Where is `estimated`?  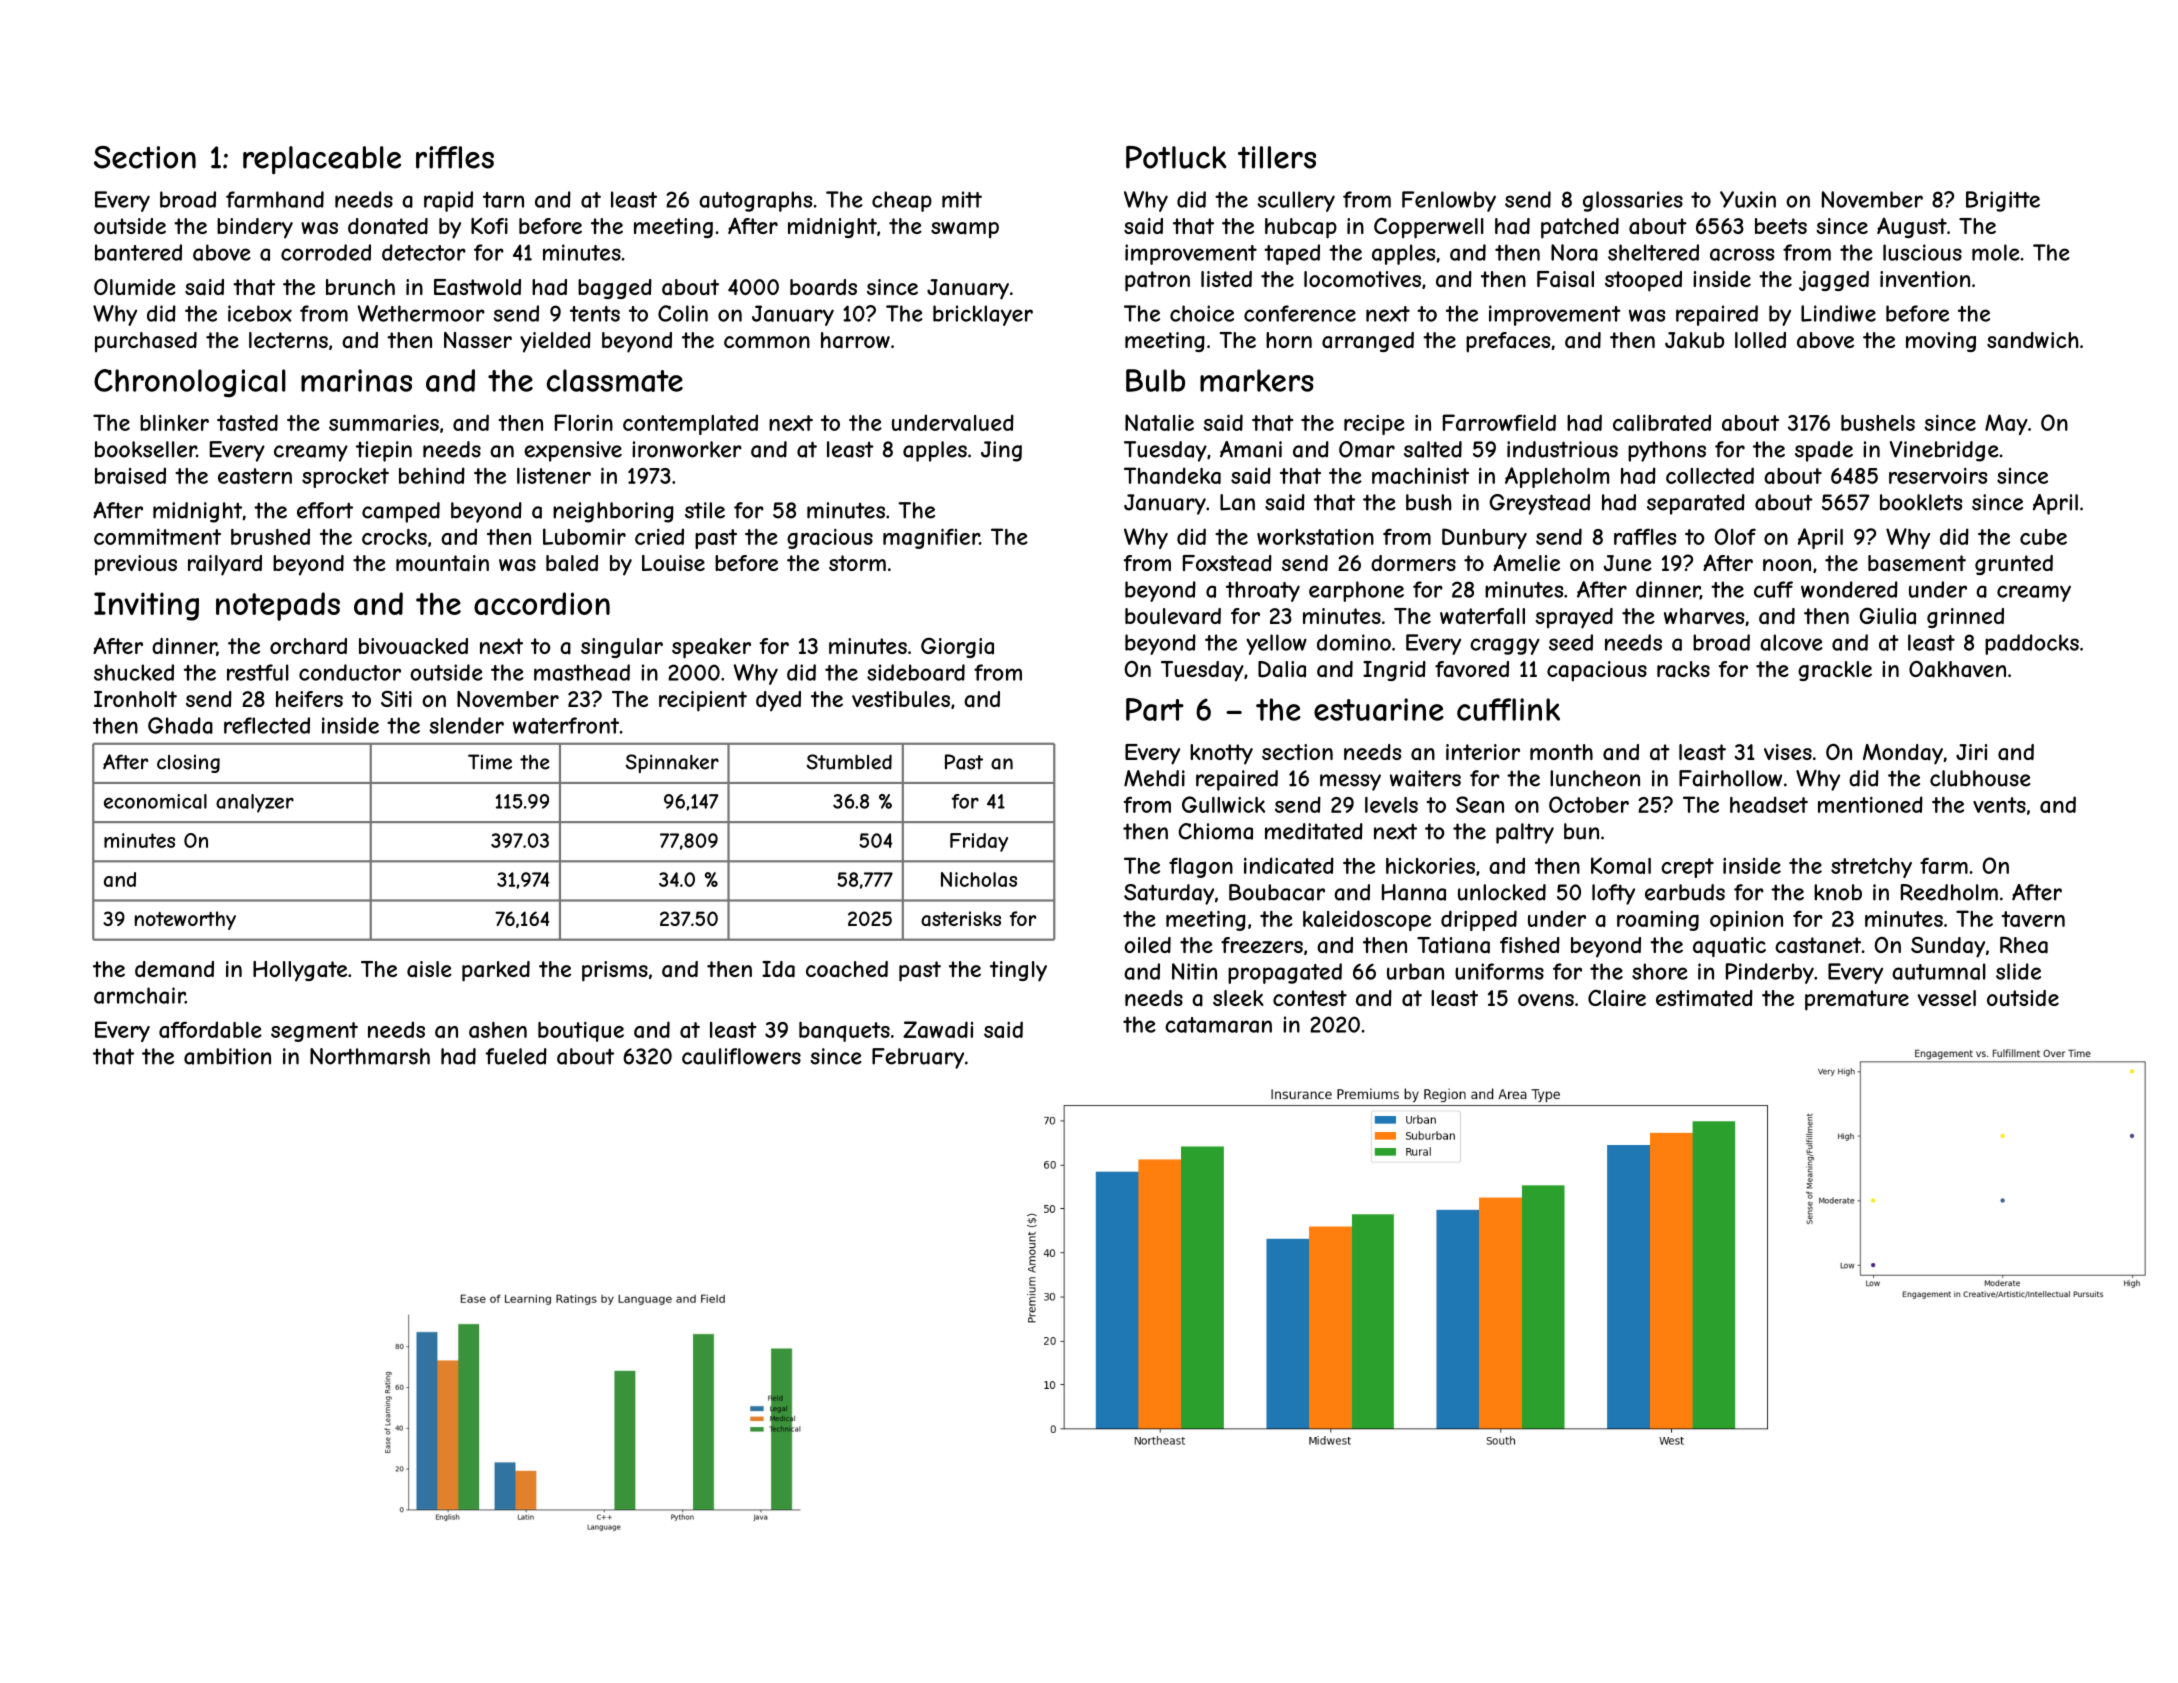
estimated is located at coordinates (1704, 998).
